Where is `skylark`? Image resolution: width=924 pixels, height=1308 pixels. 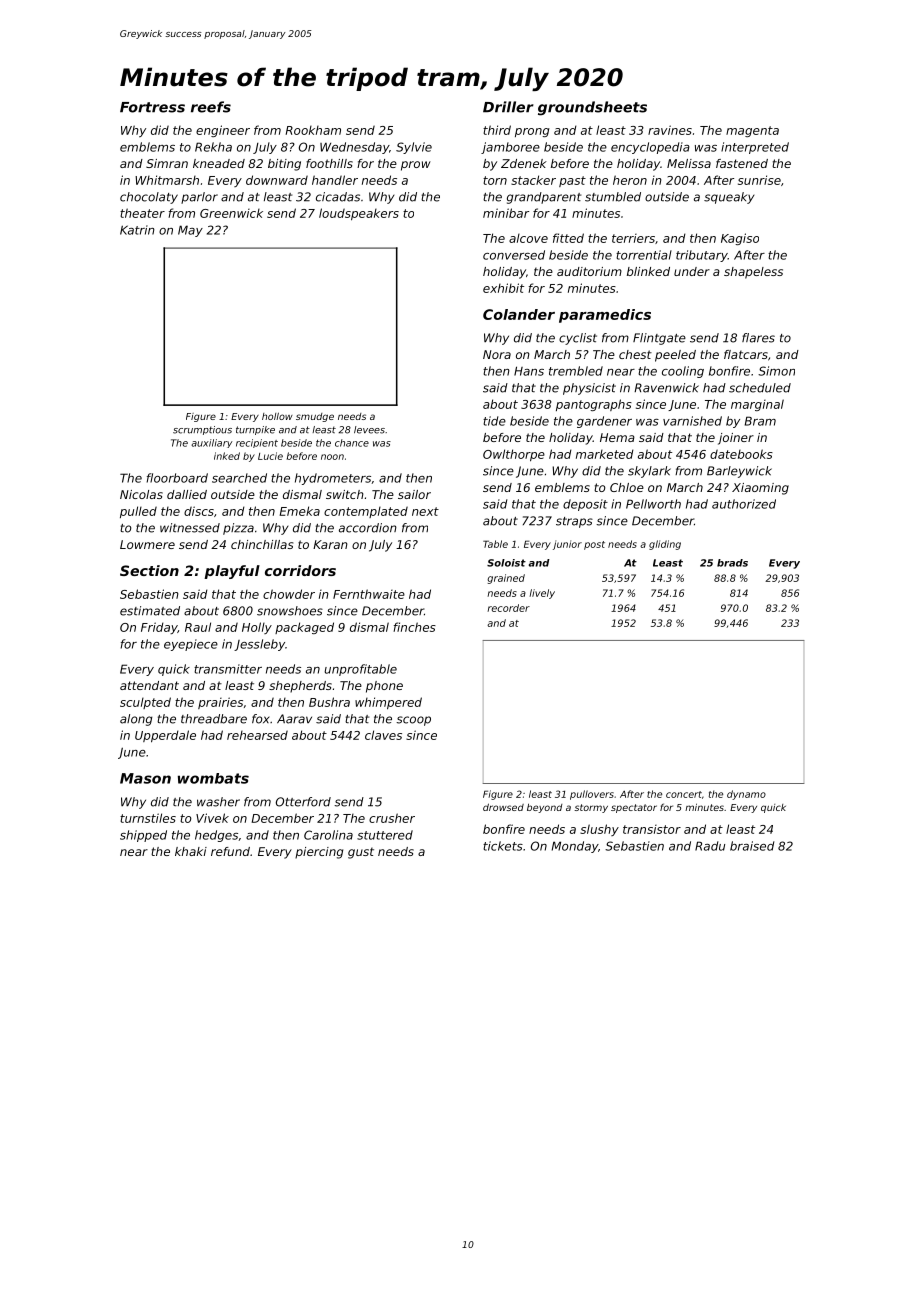 skylark is located at coordinates (649, 472).
